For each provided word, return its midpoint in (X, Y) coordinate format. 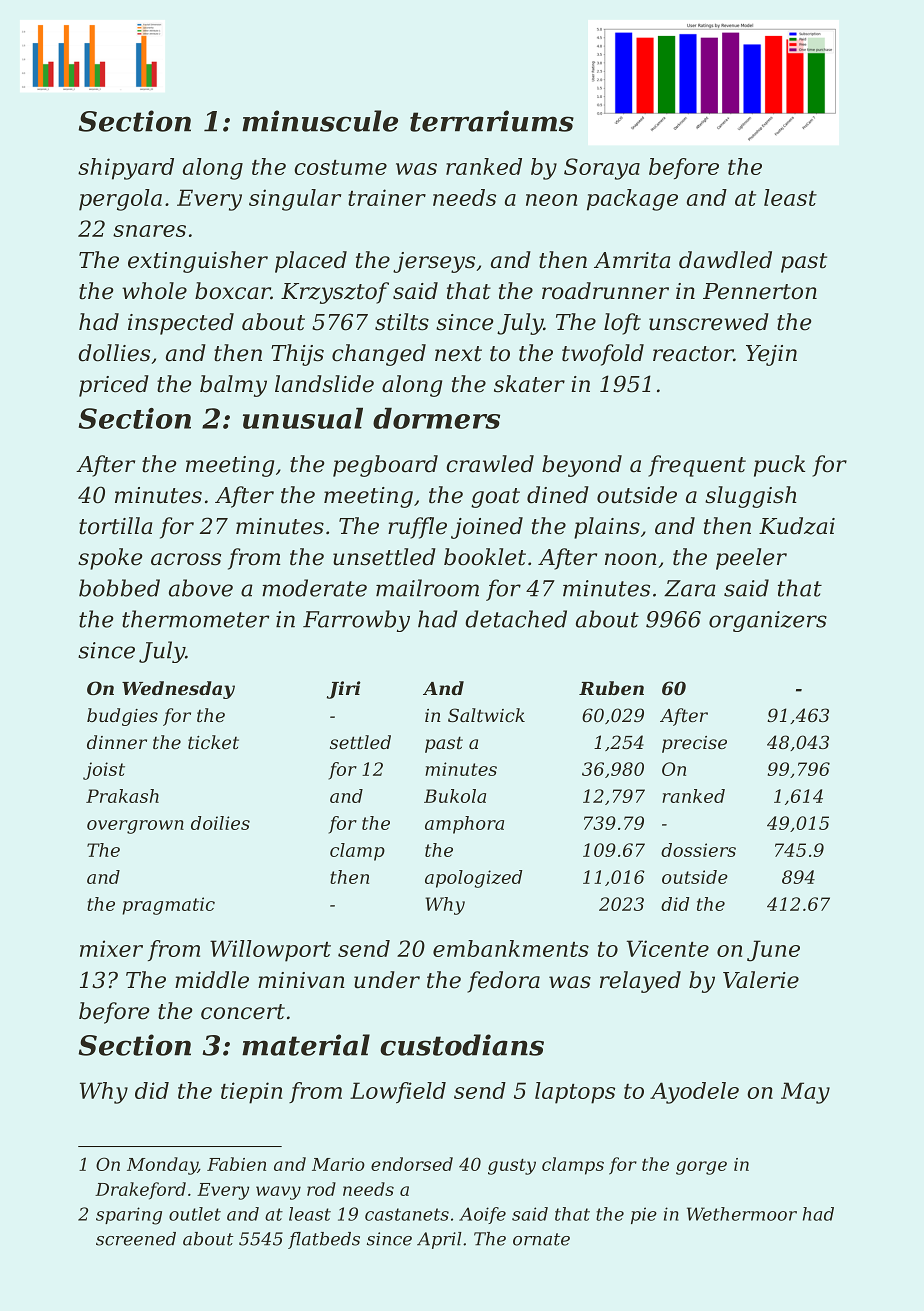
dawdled (725, 260)
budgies (122, 717)
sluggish (751, 497)
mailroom (427, 588)
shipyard (126, 169)
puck (779, 466)
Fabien (236, 1164)
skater (529, 384)
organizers (768, 621)
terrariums (492, 121)
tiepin (251, 1093)
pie (644, 1215)
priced (114, 386)
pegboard (385, 466)
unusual (303, 418)
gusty (512, 1167)
